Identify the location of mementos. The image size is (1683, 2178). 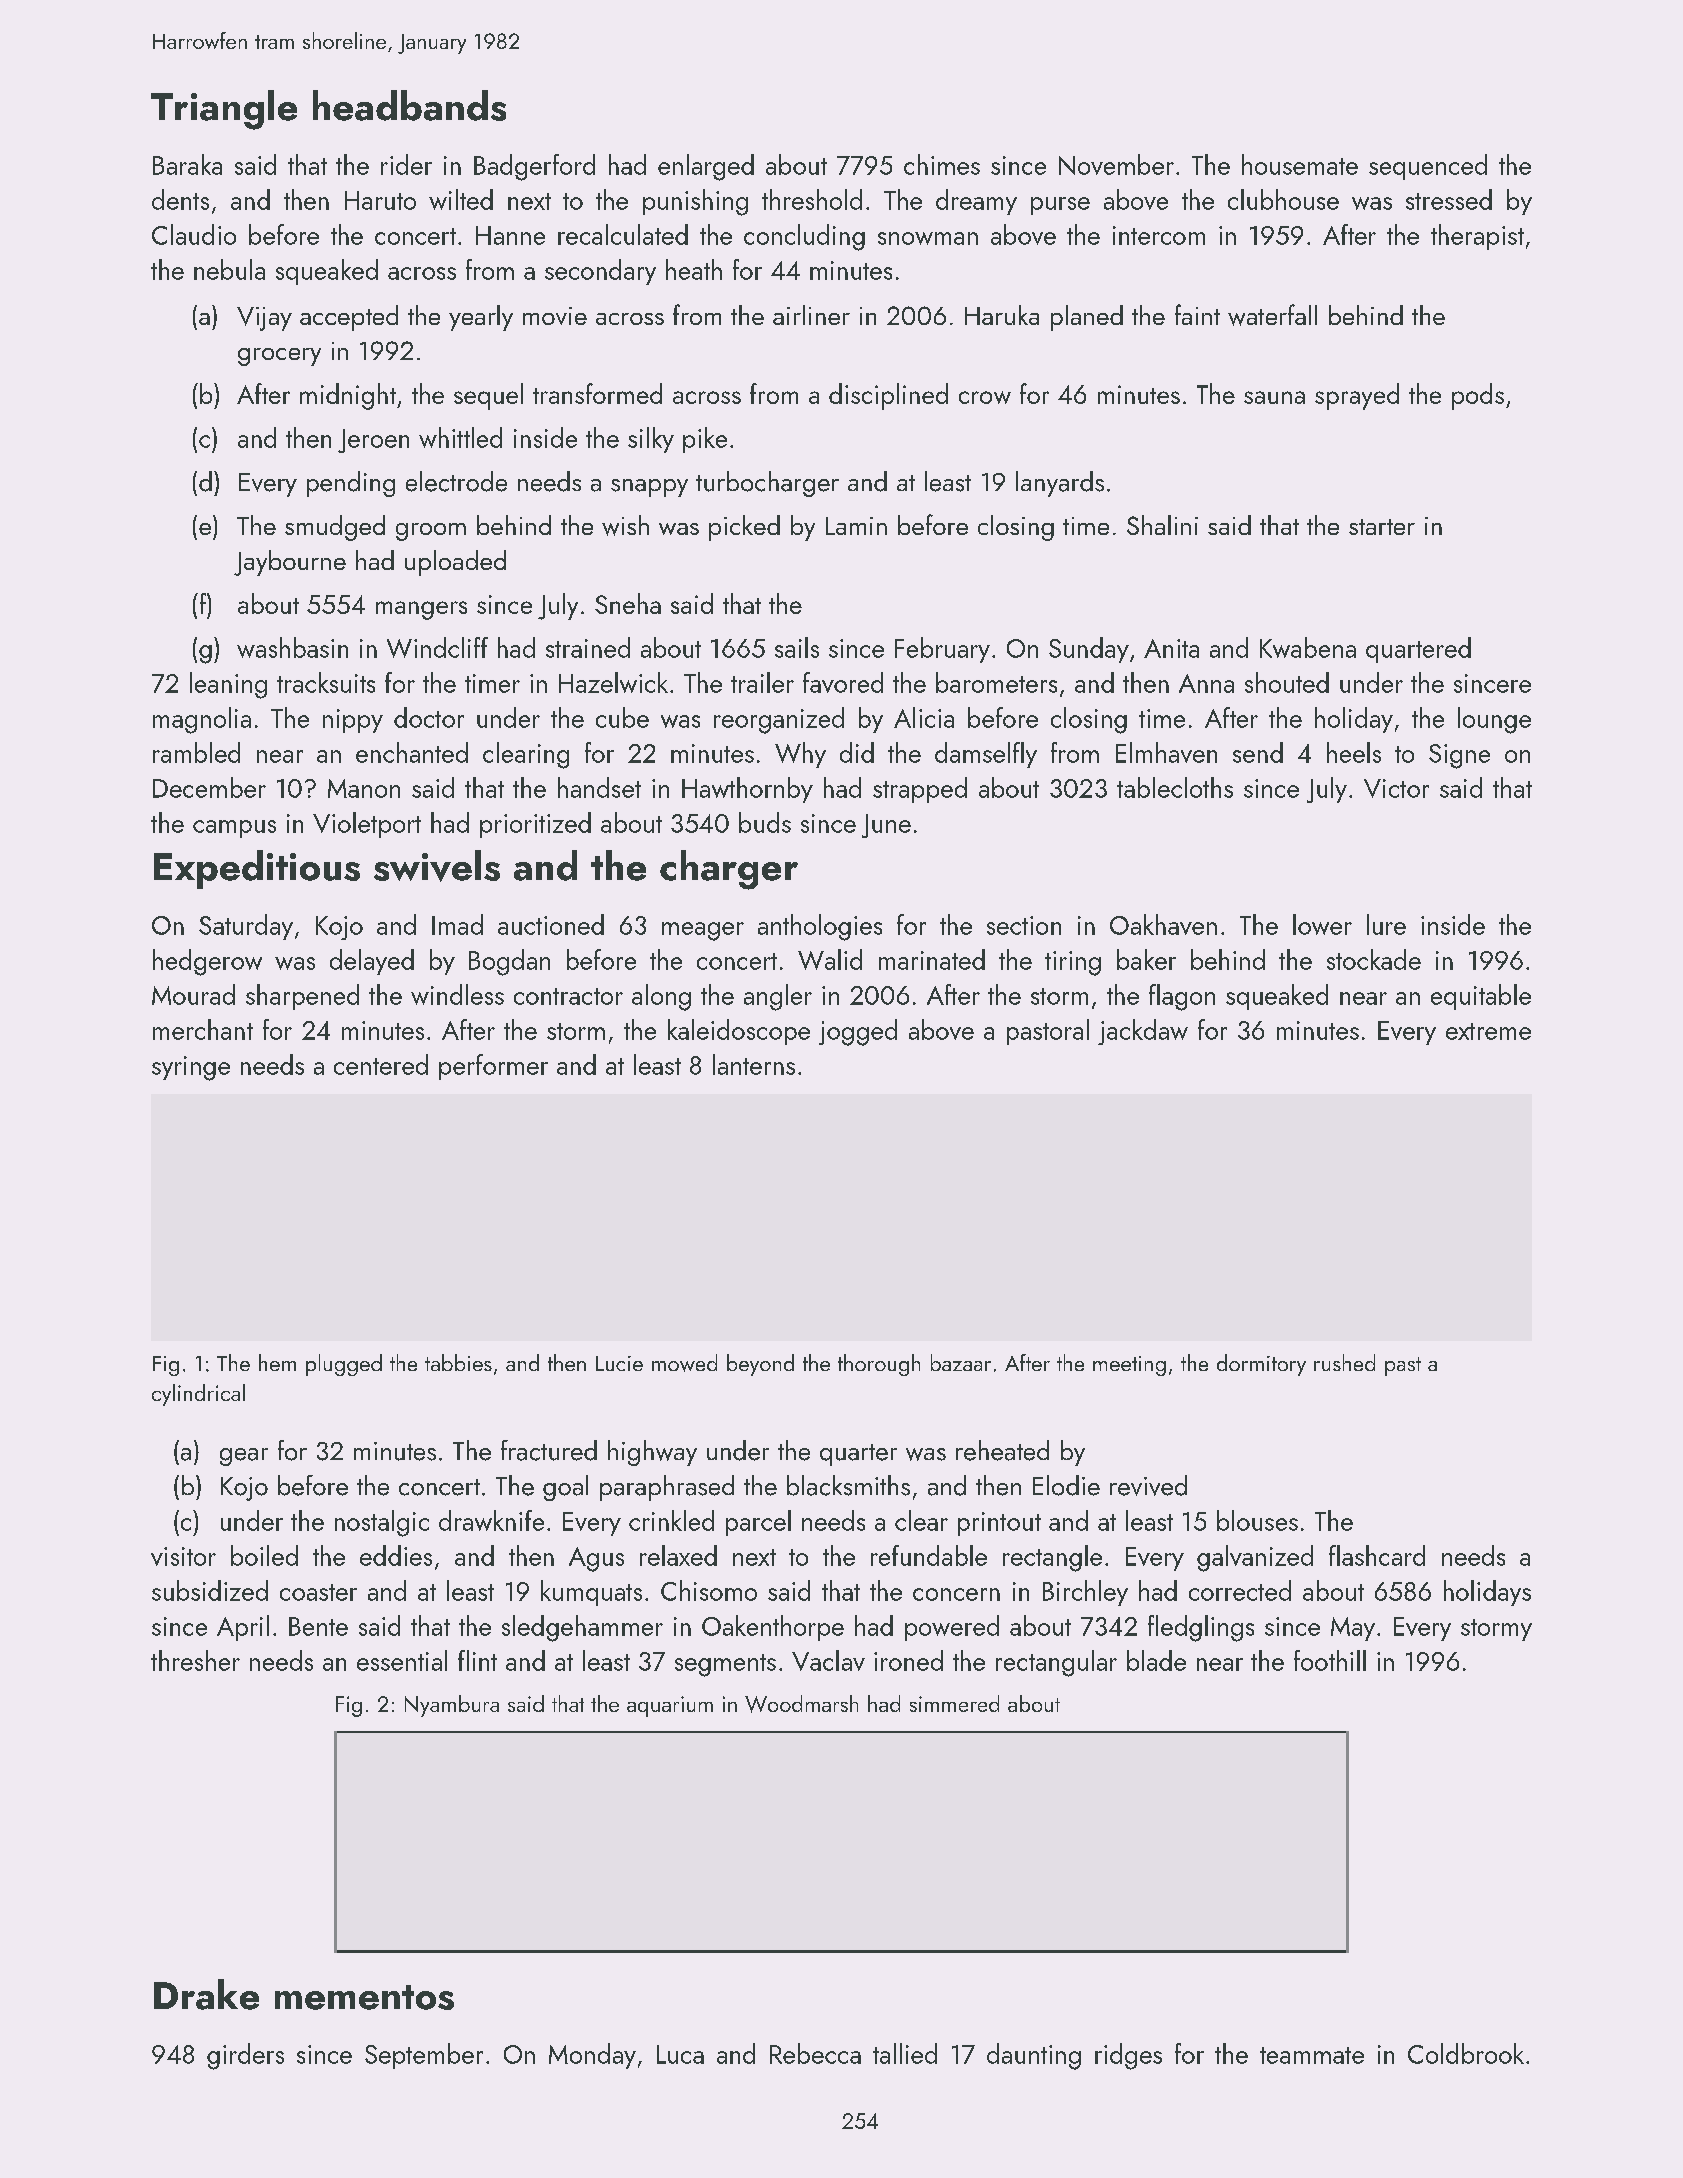
(364, 1997).
